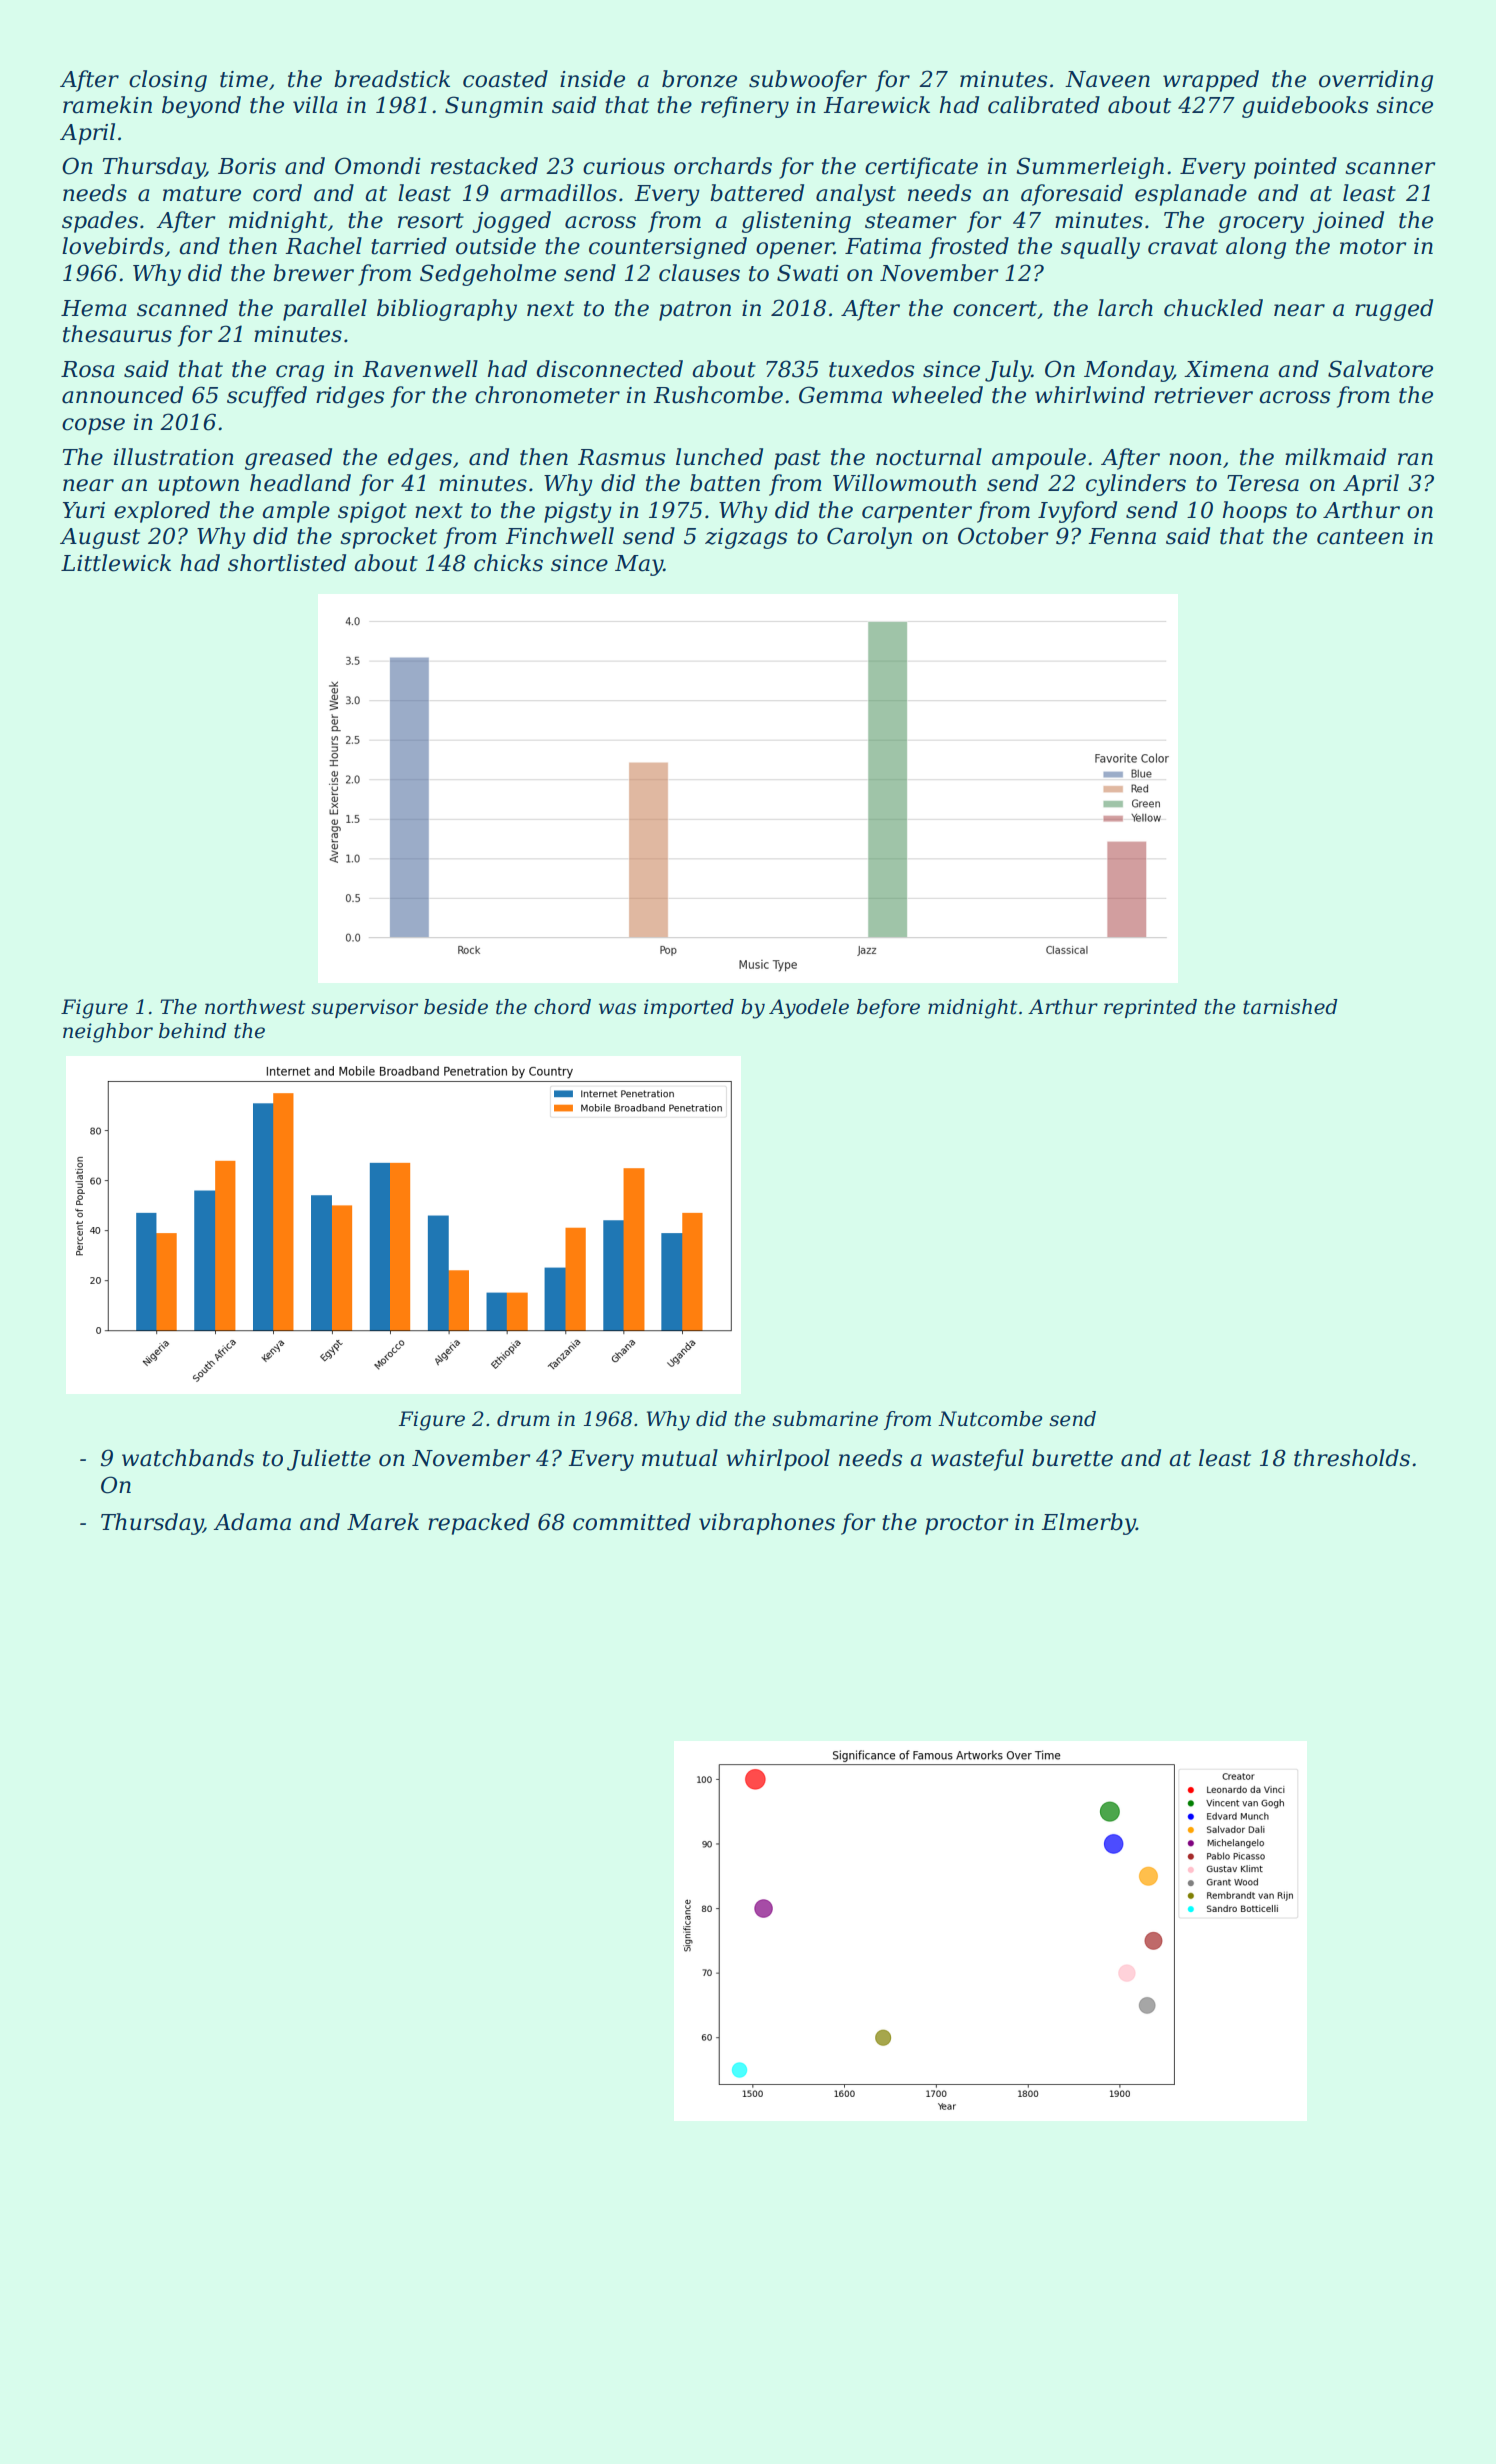 The height and width of the image is (2464, 1496). Describe the element at coordinates (505, 79) in the image. I see `coasted` at that location.
